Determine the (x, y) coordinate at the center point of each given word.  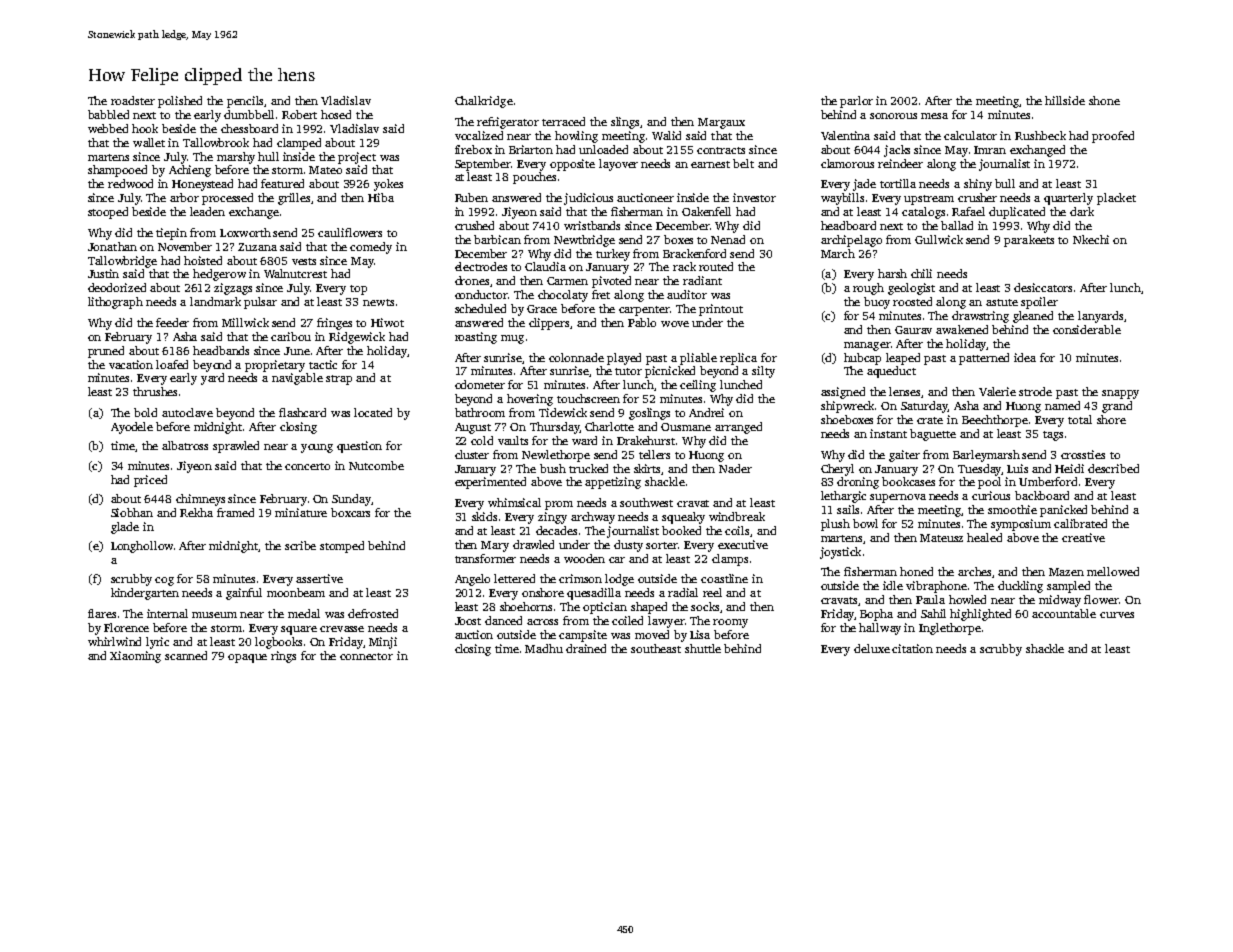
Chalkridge (484, 102)
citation (912, 648)
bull (1005, 183)
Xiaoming (135, 657)
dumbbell (249, 114)
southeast (656, 648)
